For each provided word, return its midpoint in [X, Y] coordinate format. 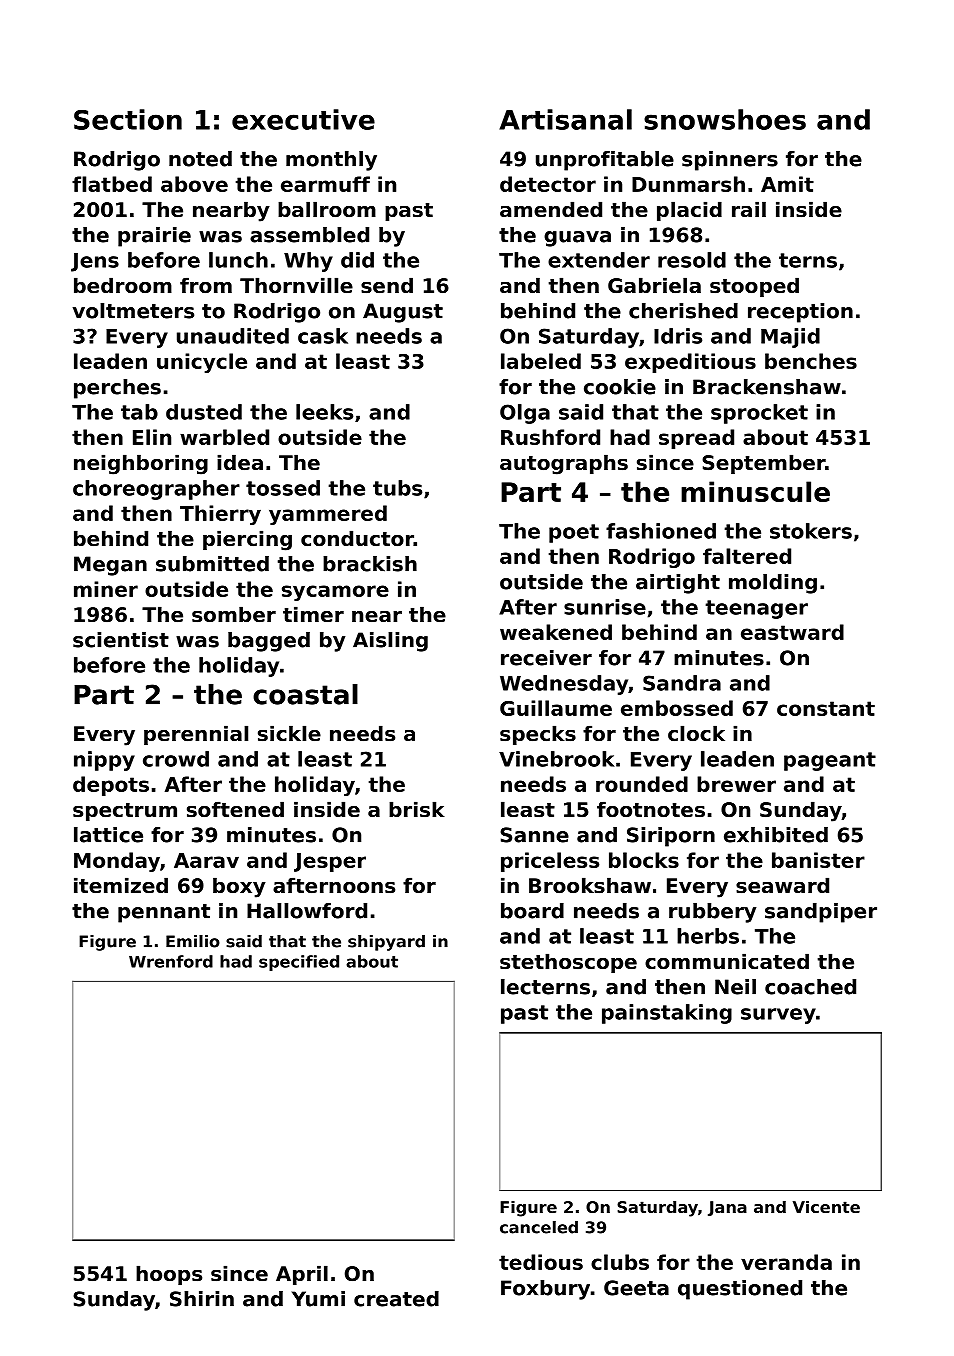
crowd [176, 759]
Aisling [390, 642]
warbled [224, 437]
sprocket [759, 414]
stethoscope [568, 963]
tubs [397, 488]
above [194, 184]
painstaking [667, 1014]
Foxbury [545, 1290]
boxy [239, 887]
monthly [331, 161]
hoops [169, 1275]
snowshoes [725, 119]
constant [826, 708]
